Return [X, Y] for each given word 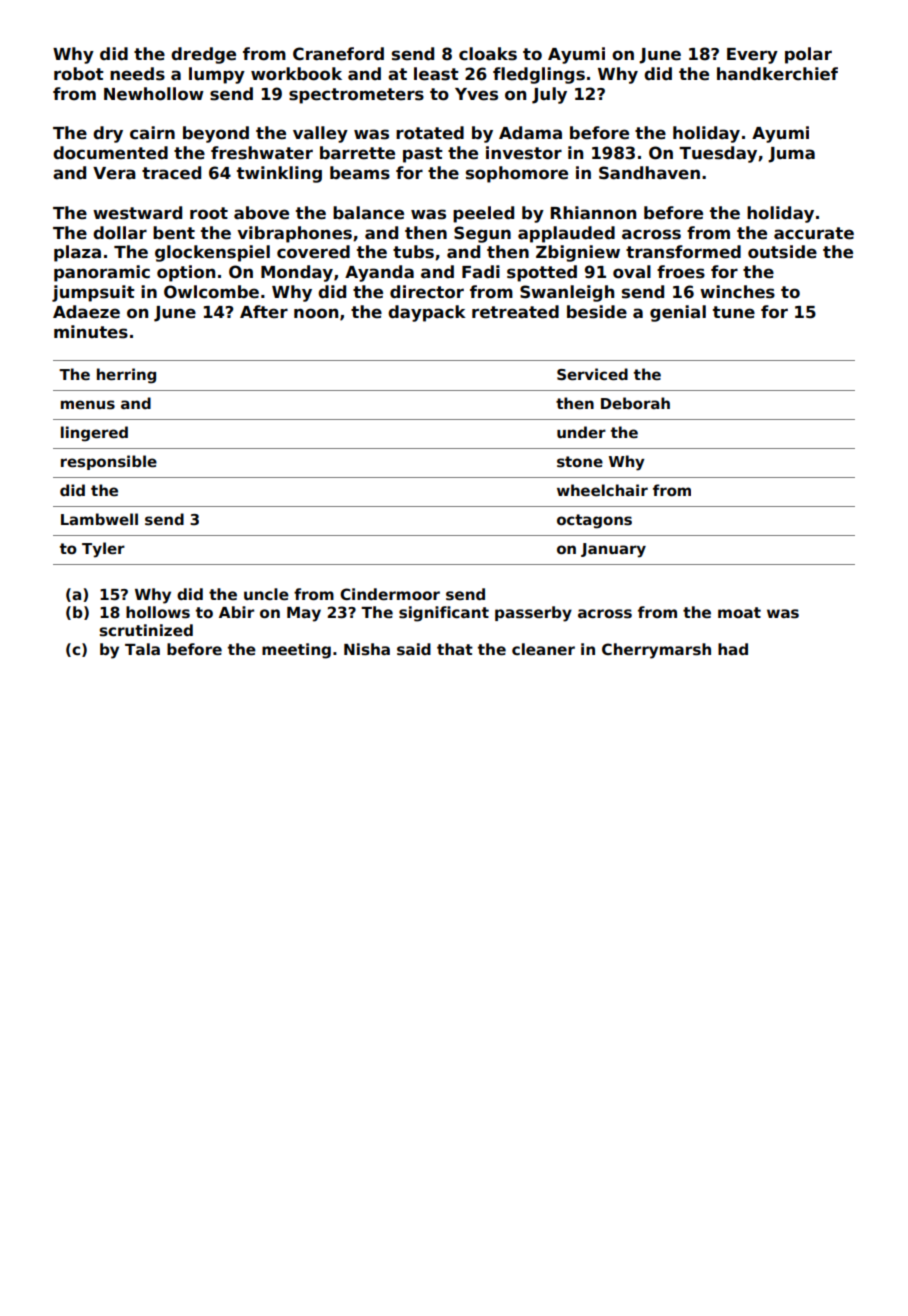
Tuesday [718, 154]
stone [580, 461]
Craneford [338, 54]
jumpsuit [93, 293]
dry [108, 134]
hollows [158, 612]
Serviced [592, 374]
